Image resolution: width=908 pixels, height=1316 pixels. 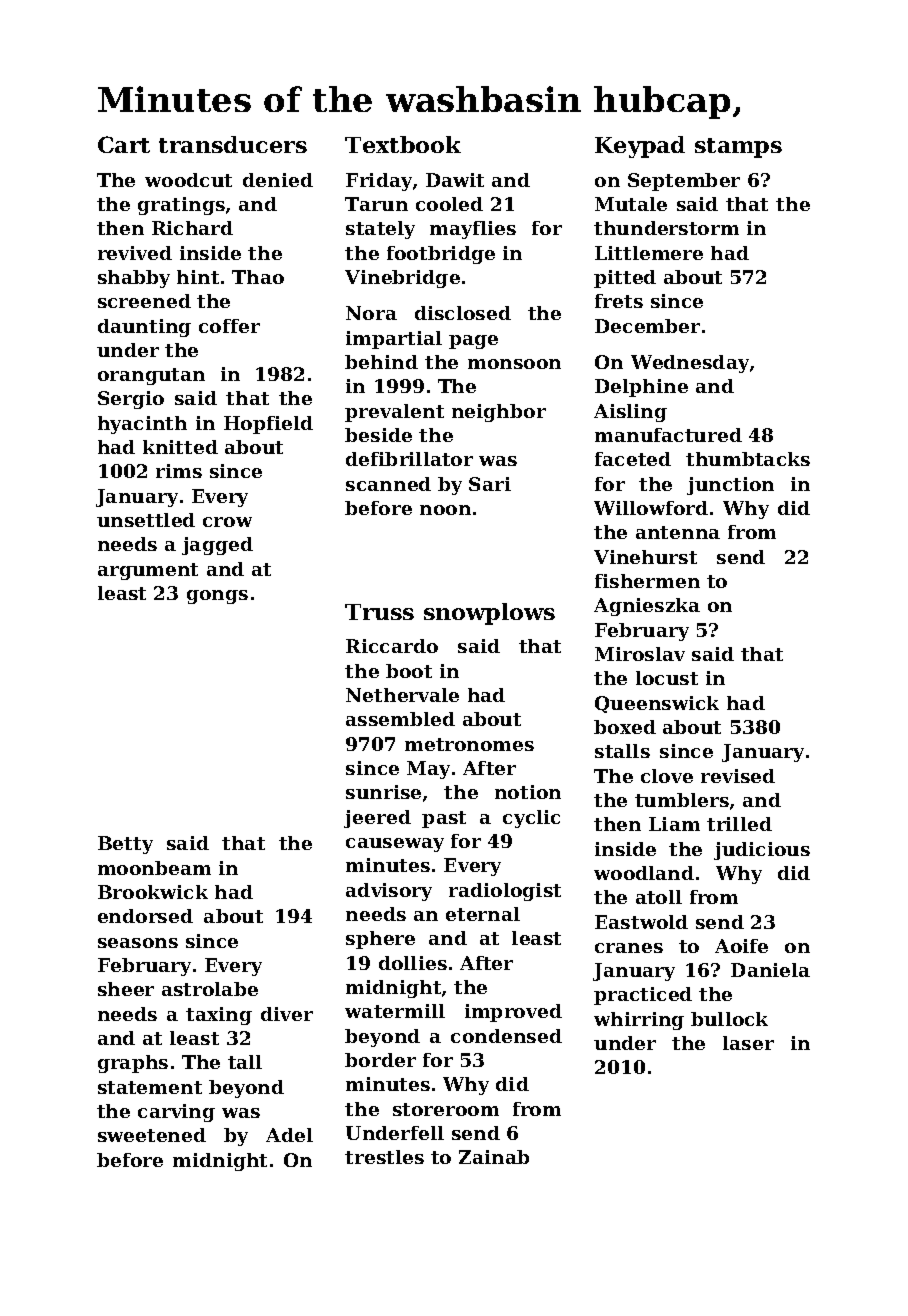 What do you see at coordinates (640, 147) in the page?
I see `Keypad` at bounding box center [640, 147].
